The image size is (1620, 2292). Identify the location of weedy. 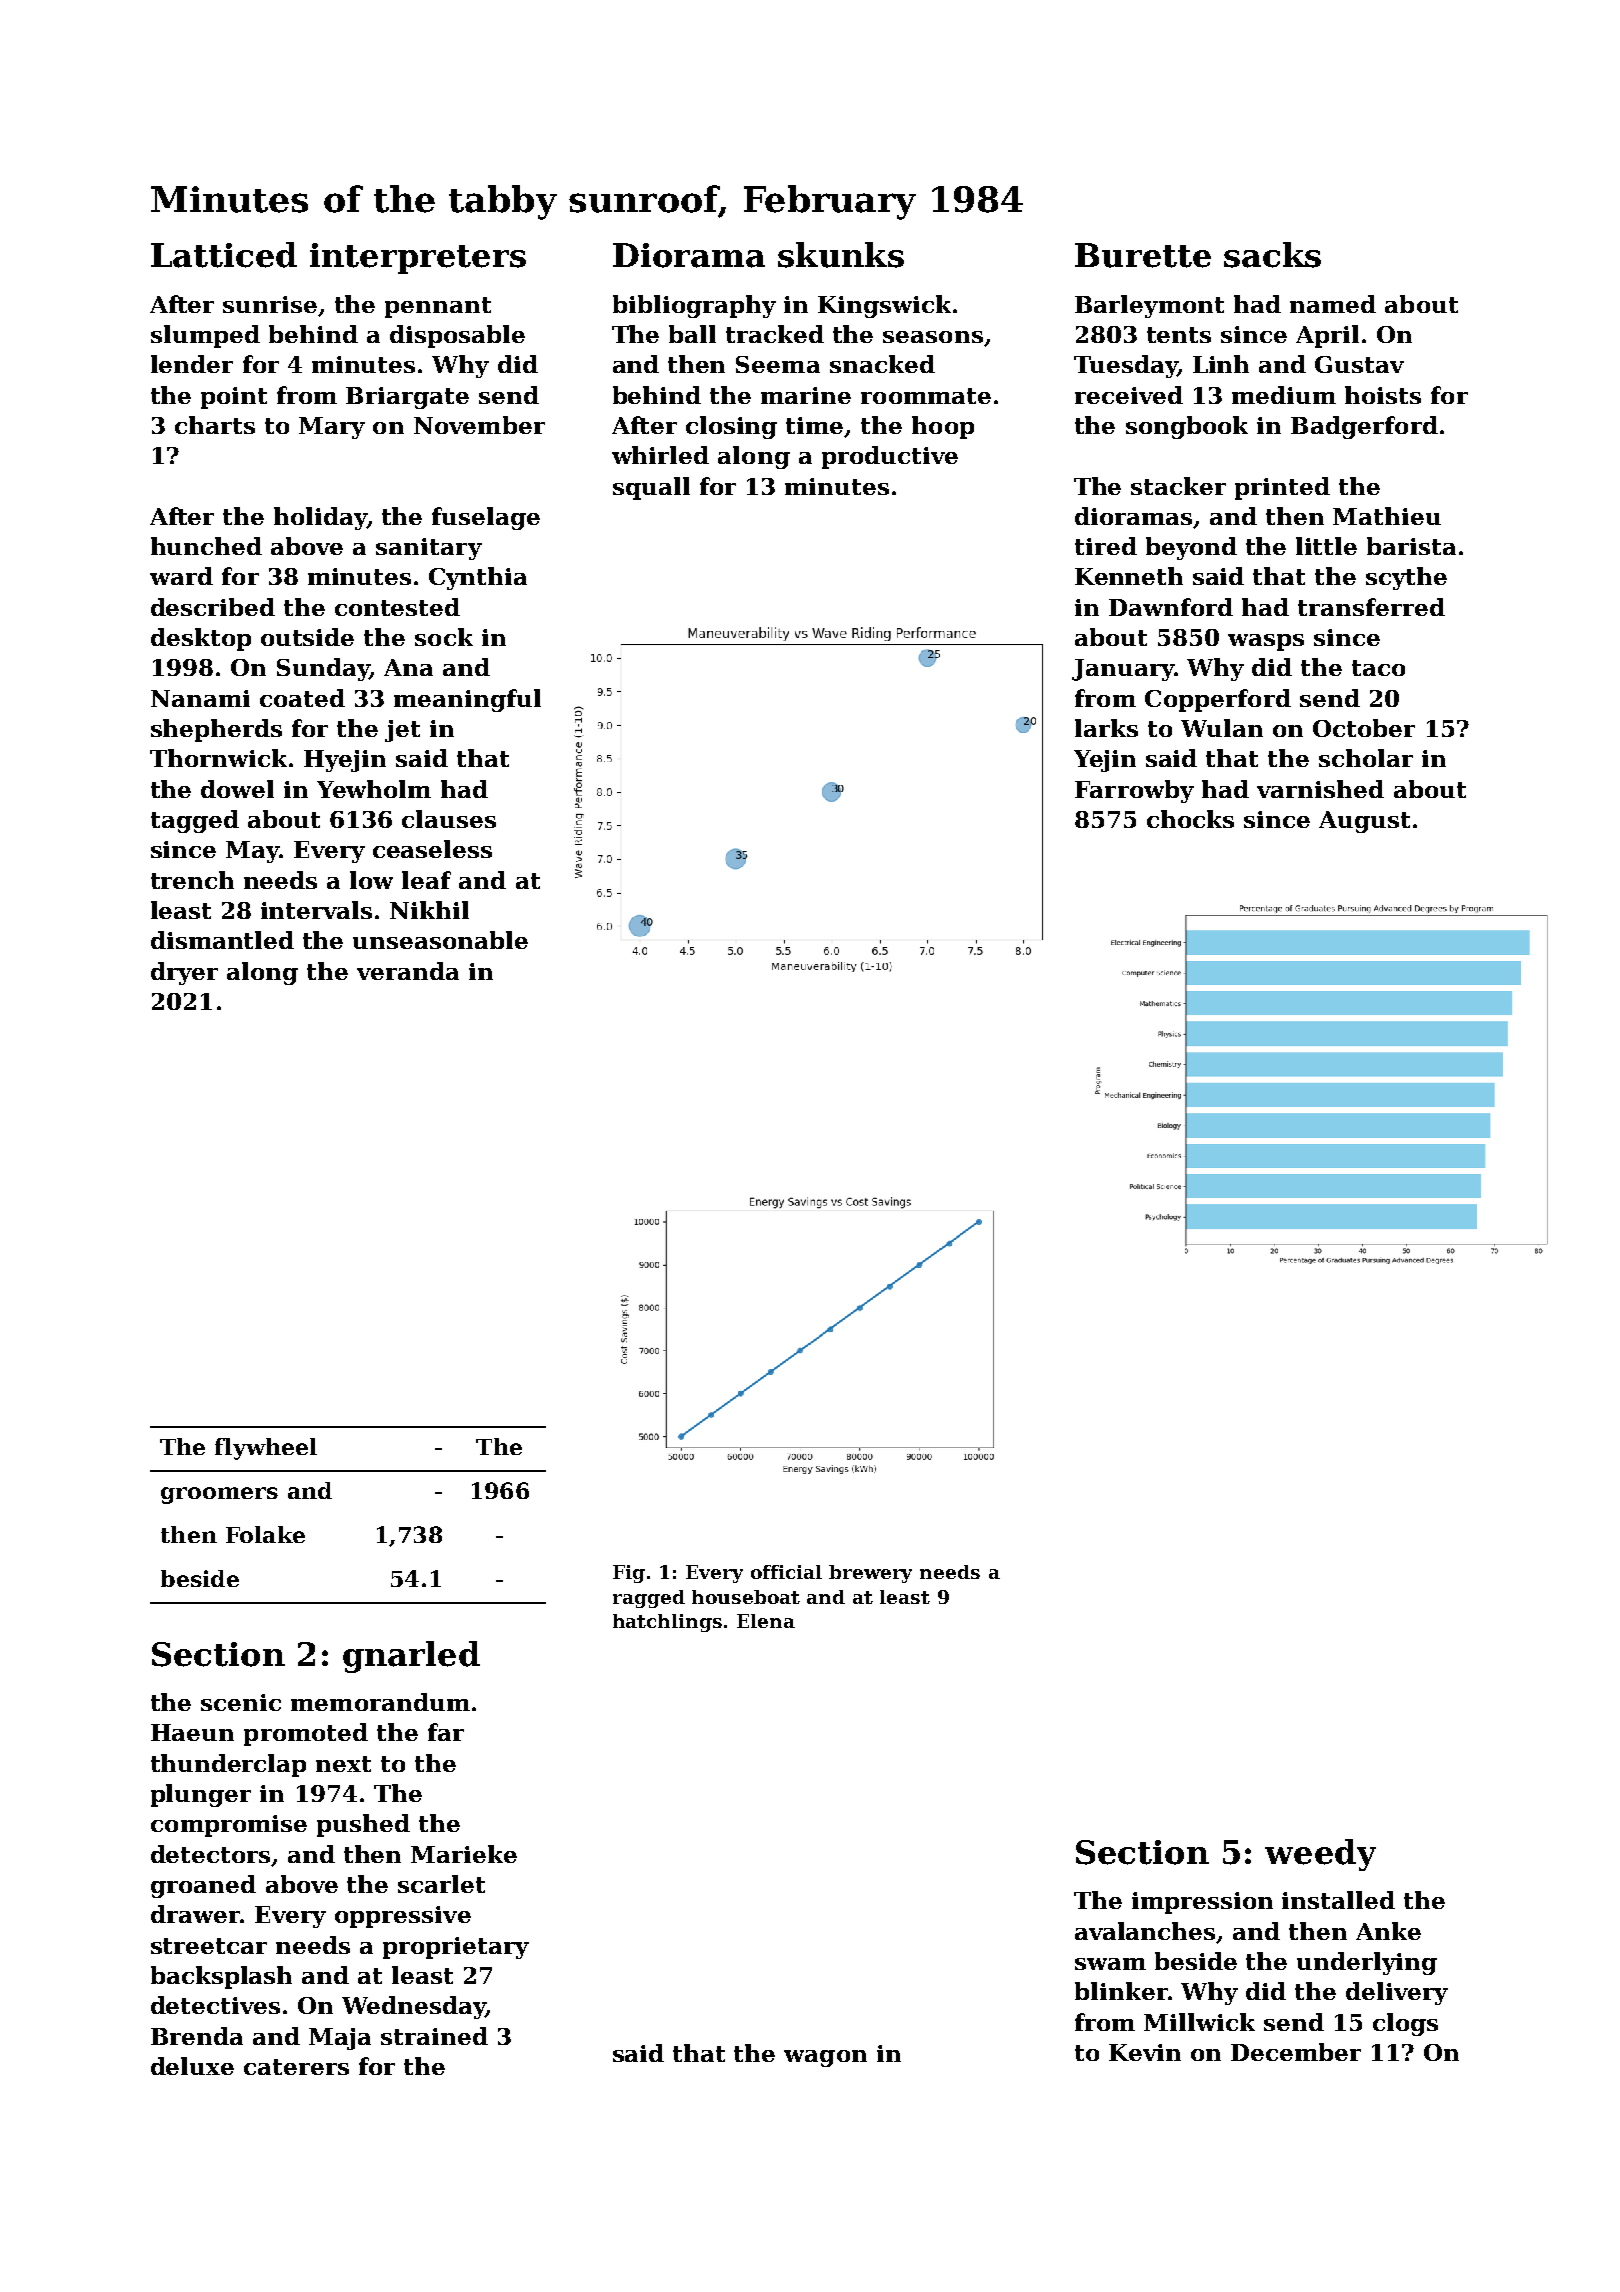
(1320, 1855).
